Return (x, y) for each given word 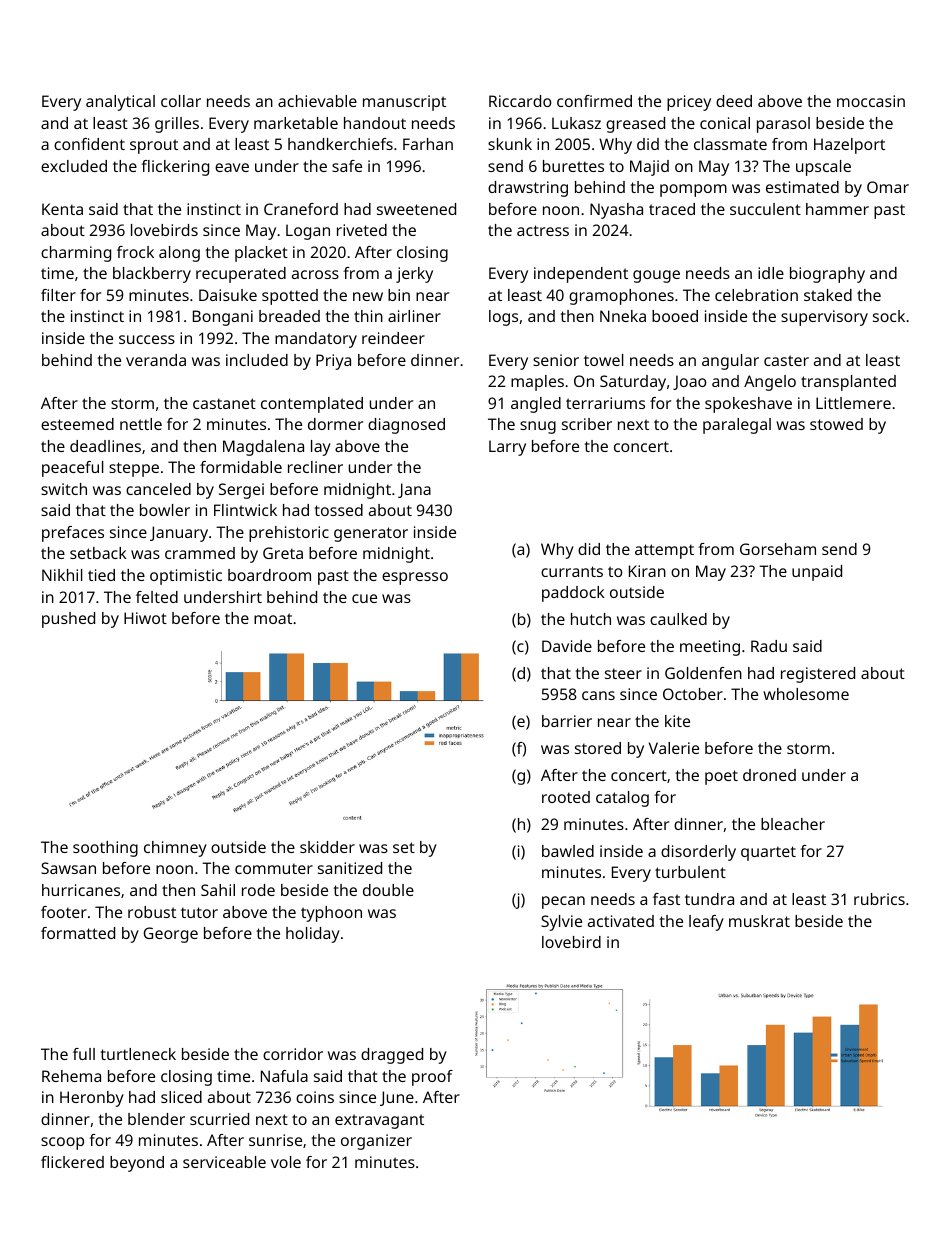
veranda (156, 360)
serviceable (224, 1162)
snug (538, 427)
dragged (392, 1056)
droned (769, 775)
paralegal (737, 426)
